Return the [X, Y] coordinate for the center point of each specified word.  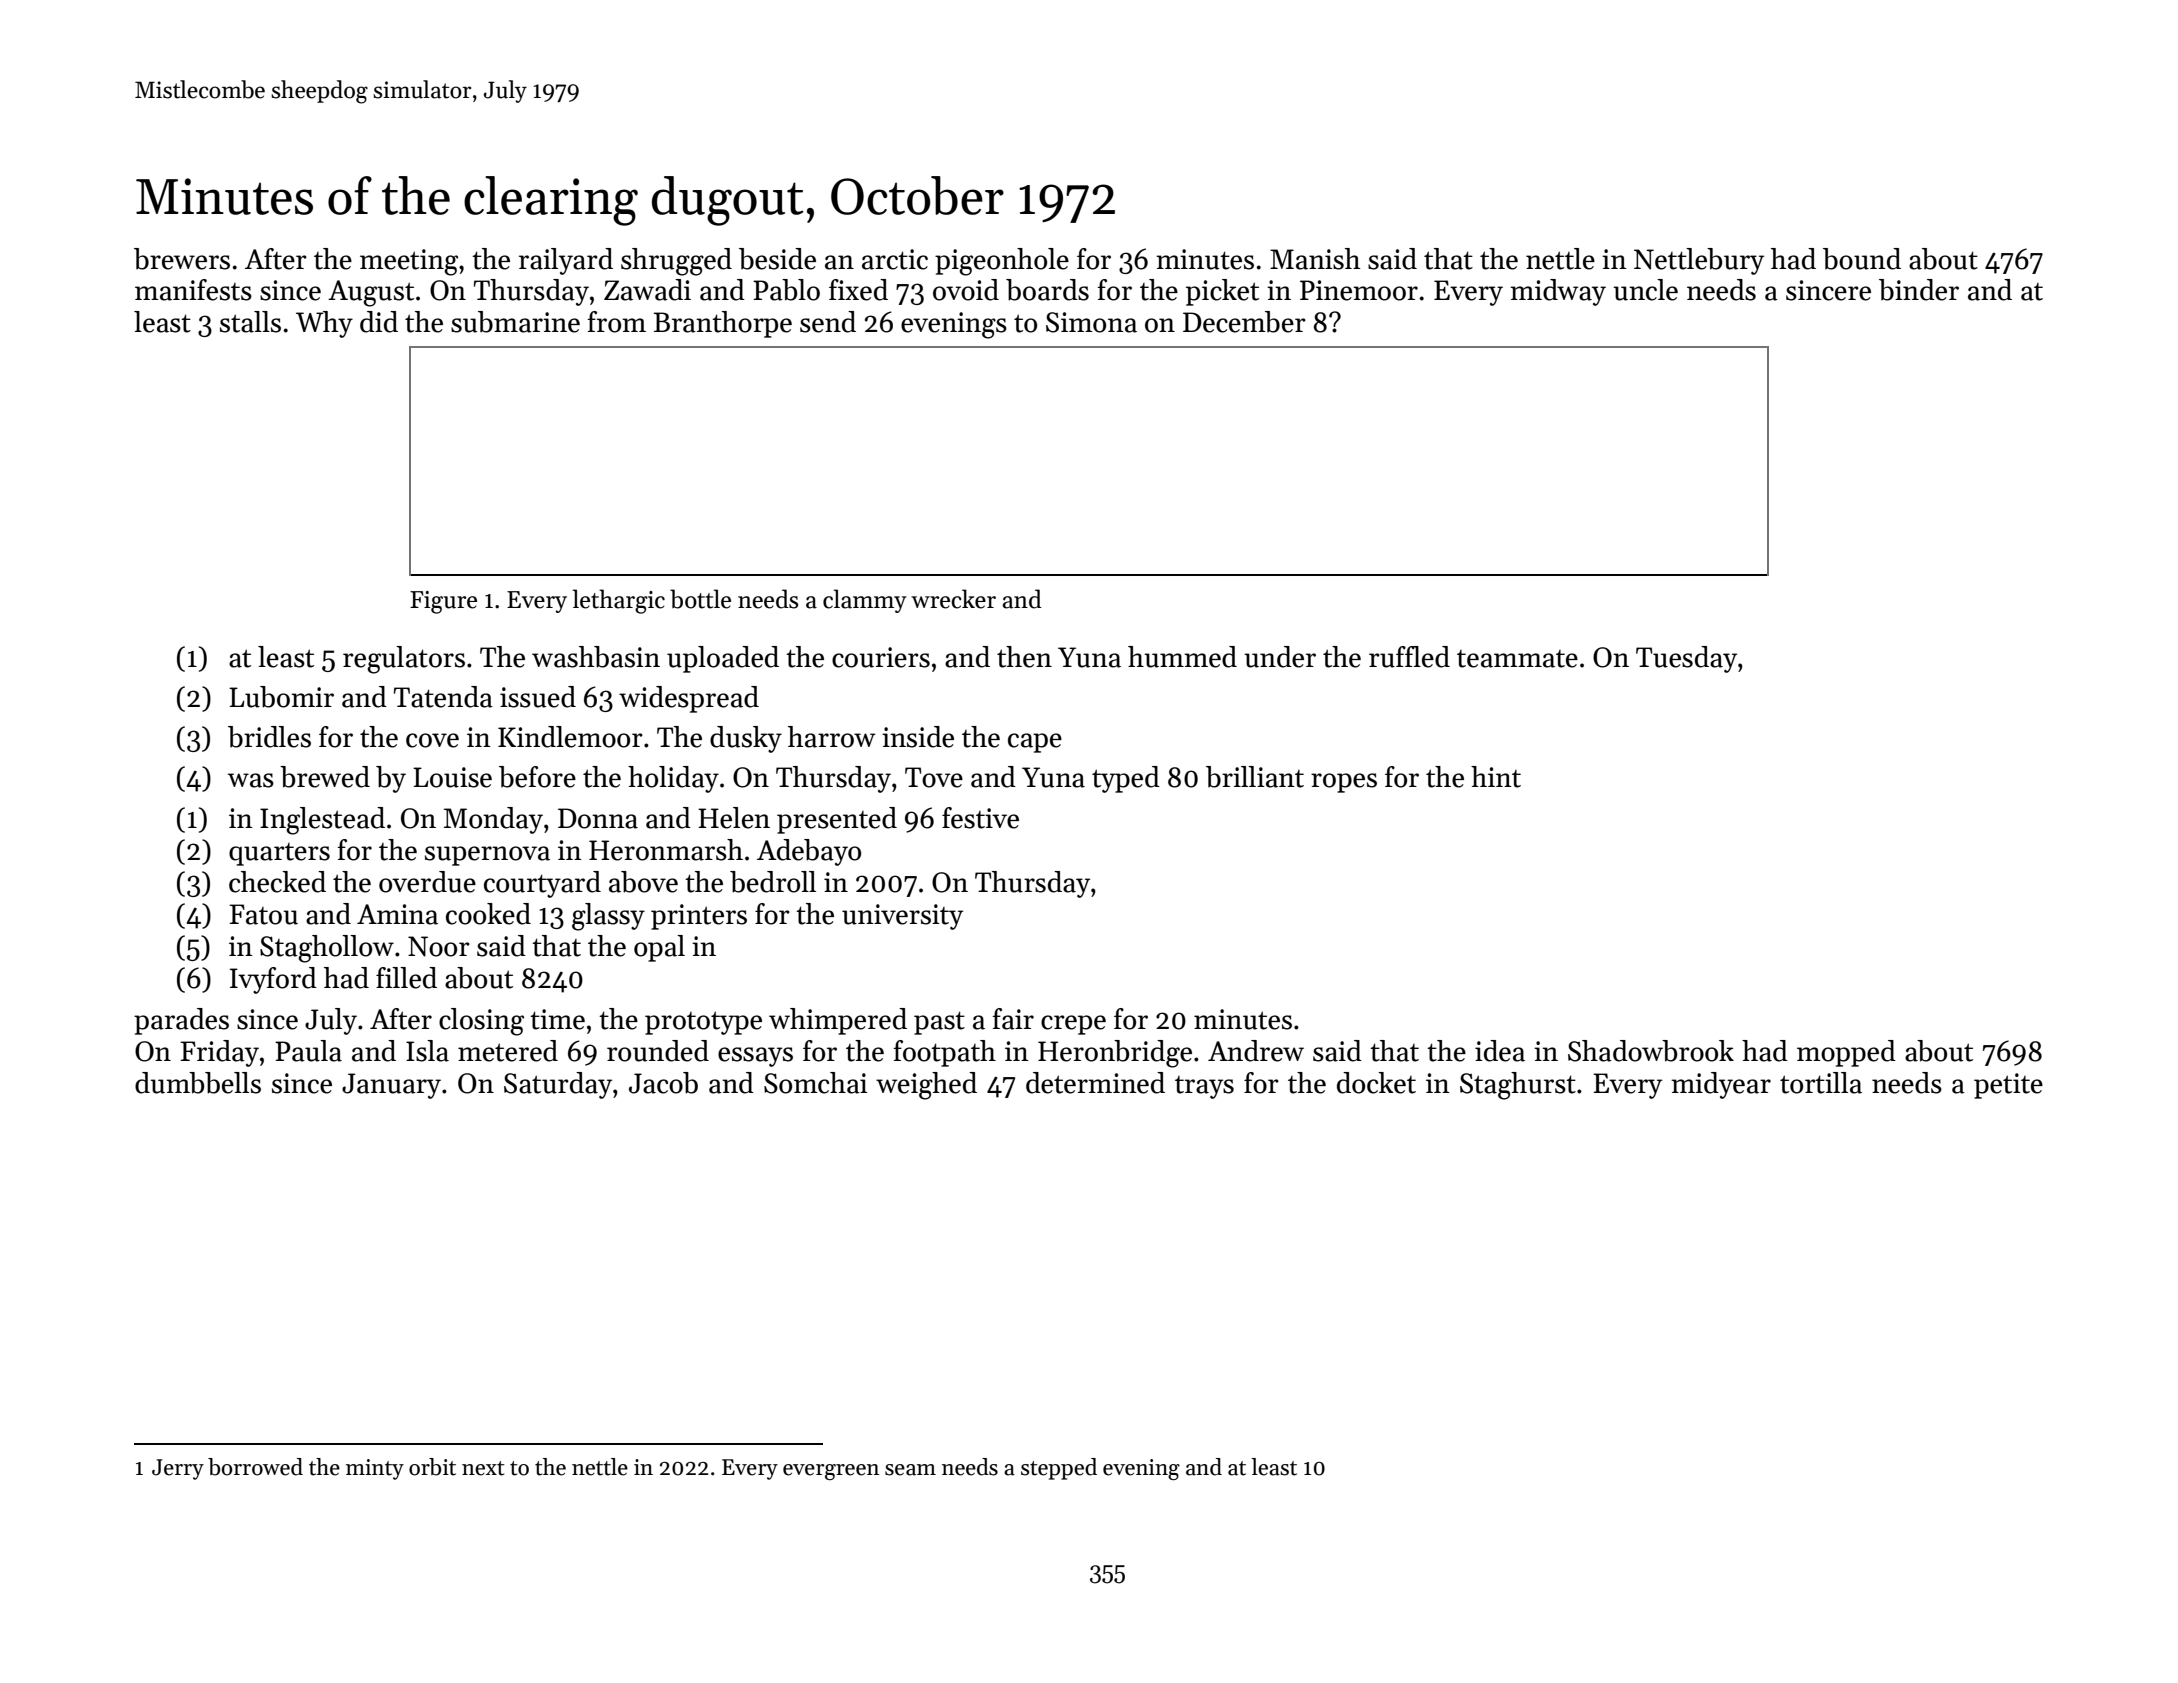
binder [1919, 290]
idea [1500, 1051]
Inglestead [322, 821]
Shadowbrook [1651, 1051]
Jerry [178, 1469]
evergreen [831, 1472]
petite [2008, 1086]
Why [324, 324]
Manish [1315, 259]
